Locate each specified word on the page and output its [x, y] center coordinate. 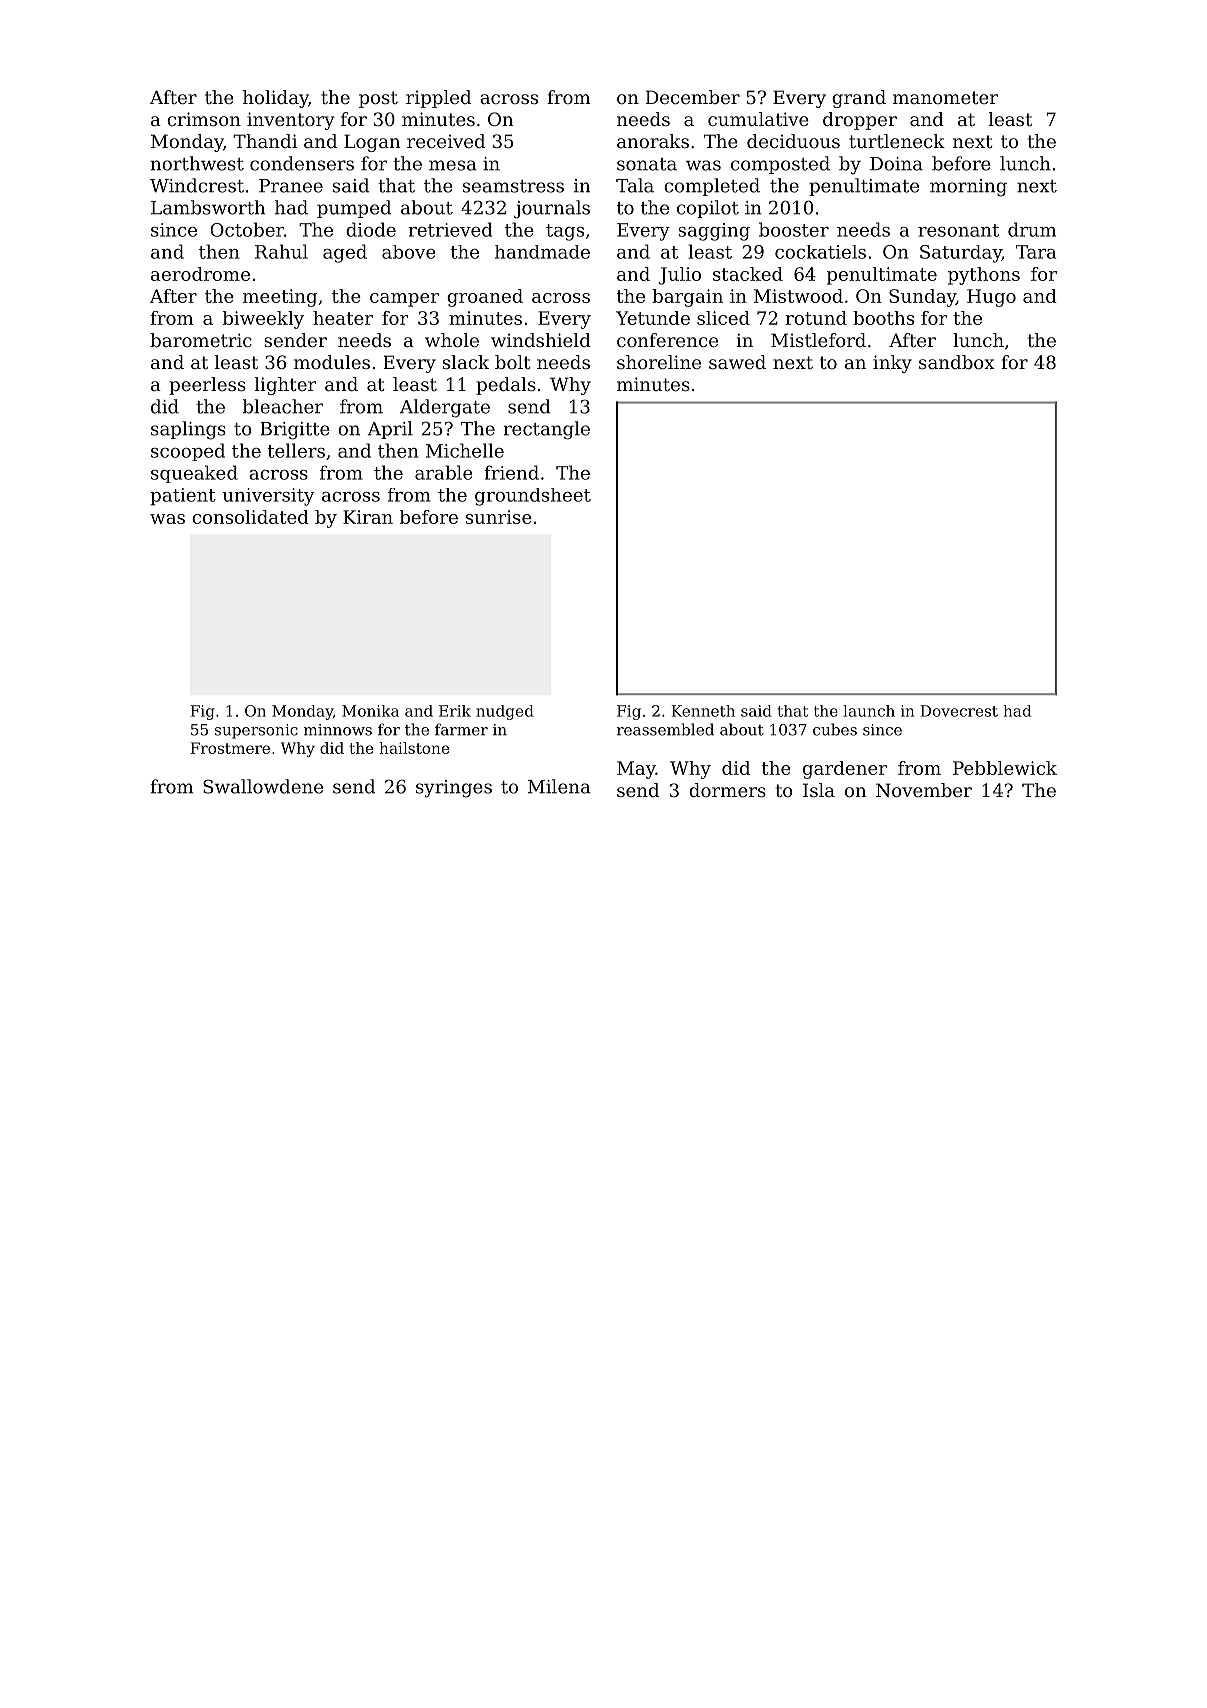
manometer [945, 97]
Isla [819, 790]
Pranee [291, 186]
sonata [647, 164]
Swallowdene [263, 786]
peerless [207, 386]
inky [892, 364]
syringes [454, 789]
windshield [541, 340]
